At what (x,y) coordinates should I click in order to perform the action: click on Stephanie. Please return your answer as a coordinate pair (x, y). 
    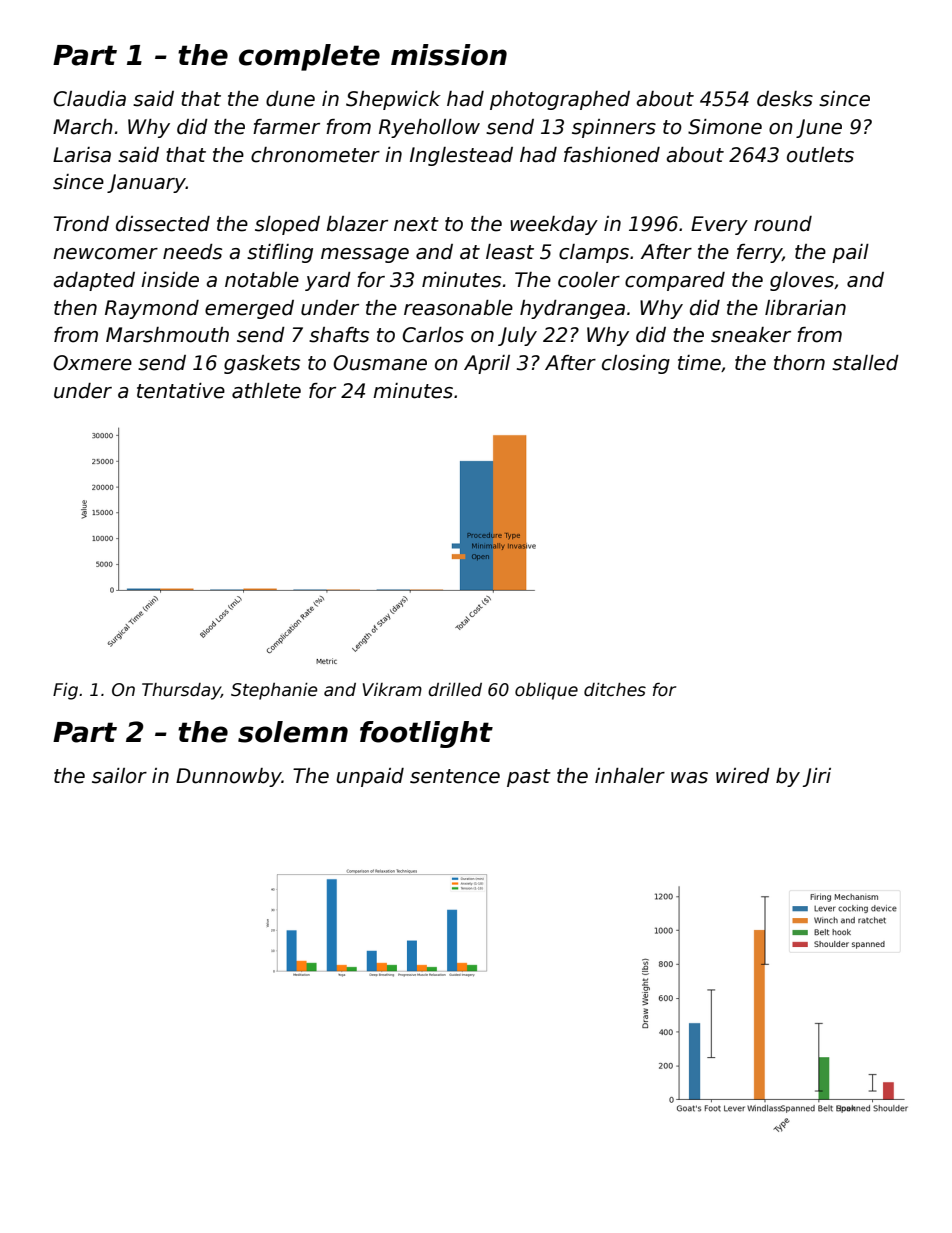
    Looking at the image, I should click on (274, 691).
